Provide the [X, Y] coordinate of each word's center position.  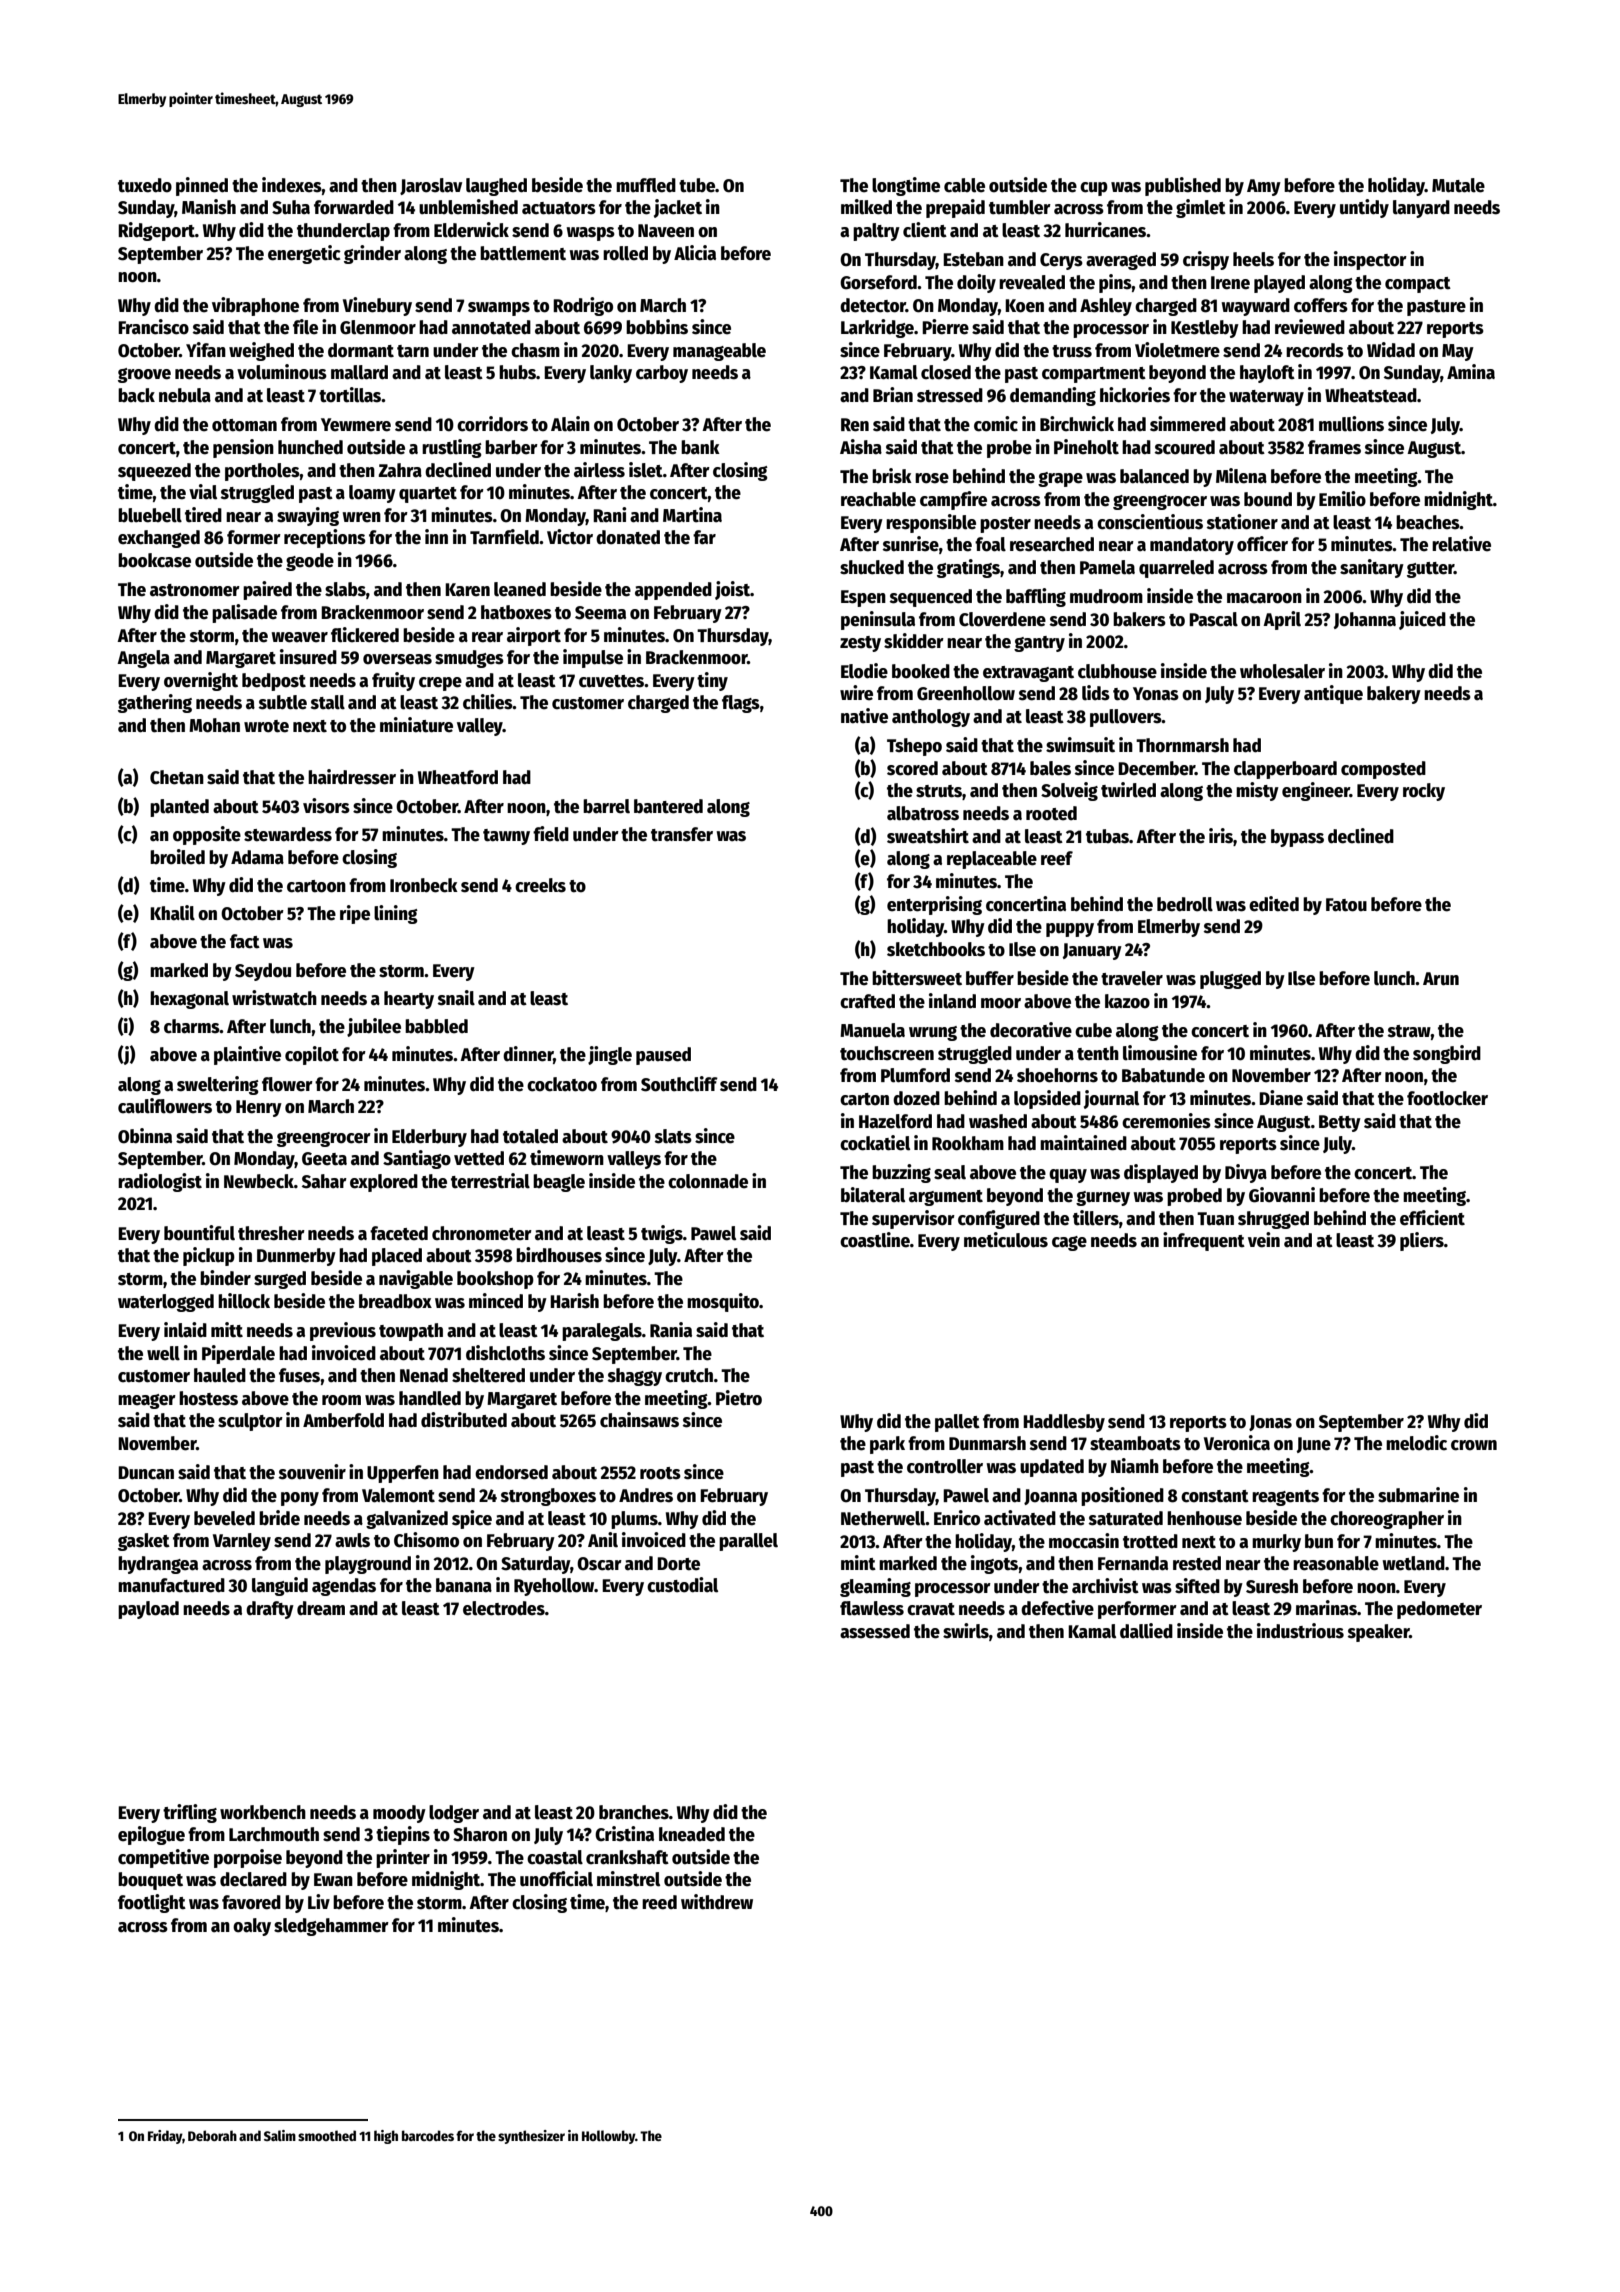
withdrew [717, 1902]
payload [148, 1610]
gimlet [1201, 208]
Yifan [206, 350]
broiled [177, 857]
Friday [165, 2137]
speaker [1378, 1633]
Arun [1441, 979]
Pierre [945, 327]
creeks [540, 885]
